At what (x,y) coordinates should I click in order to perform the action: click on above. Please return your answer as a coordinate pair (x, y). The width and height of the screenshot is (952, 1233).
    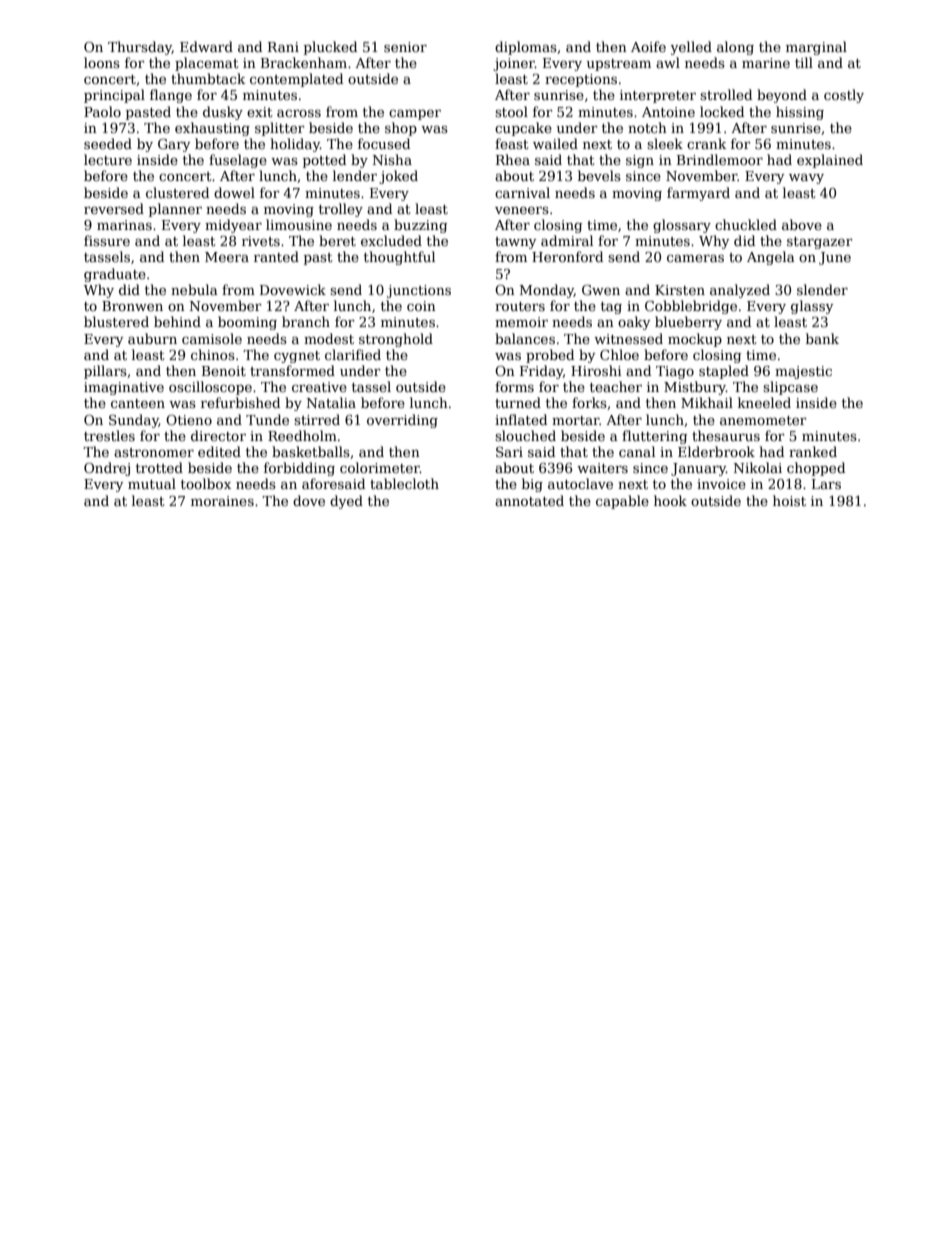
    Looking at the image, I should click on (802, 224).
